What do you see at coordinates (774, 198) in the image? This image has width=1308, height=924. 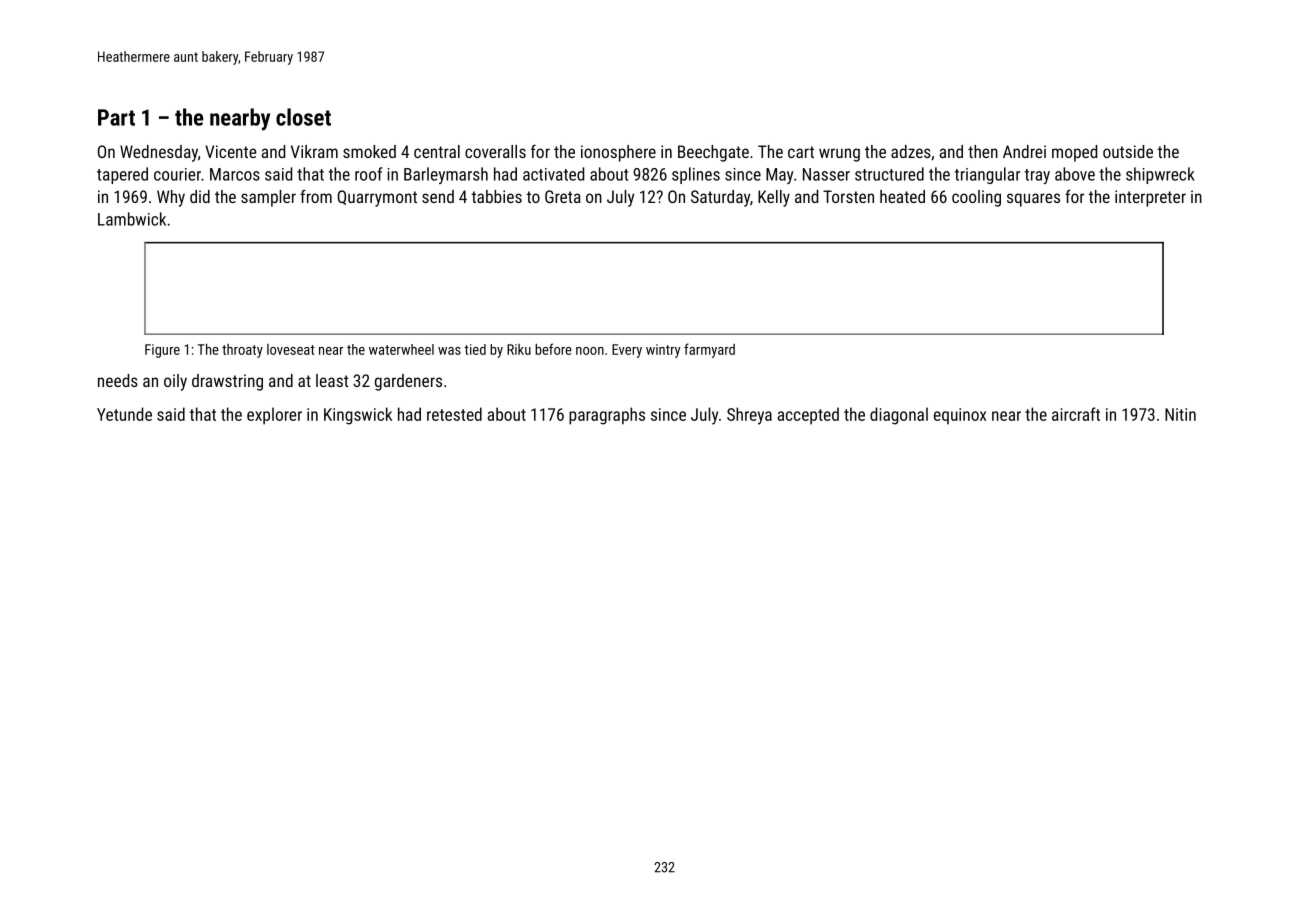 I see `Kelly` at bounding box center [774, 198].
